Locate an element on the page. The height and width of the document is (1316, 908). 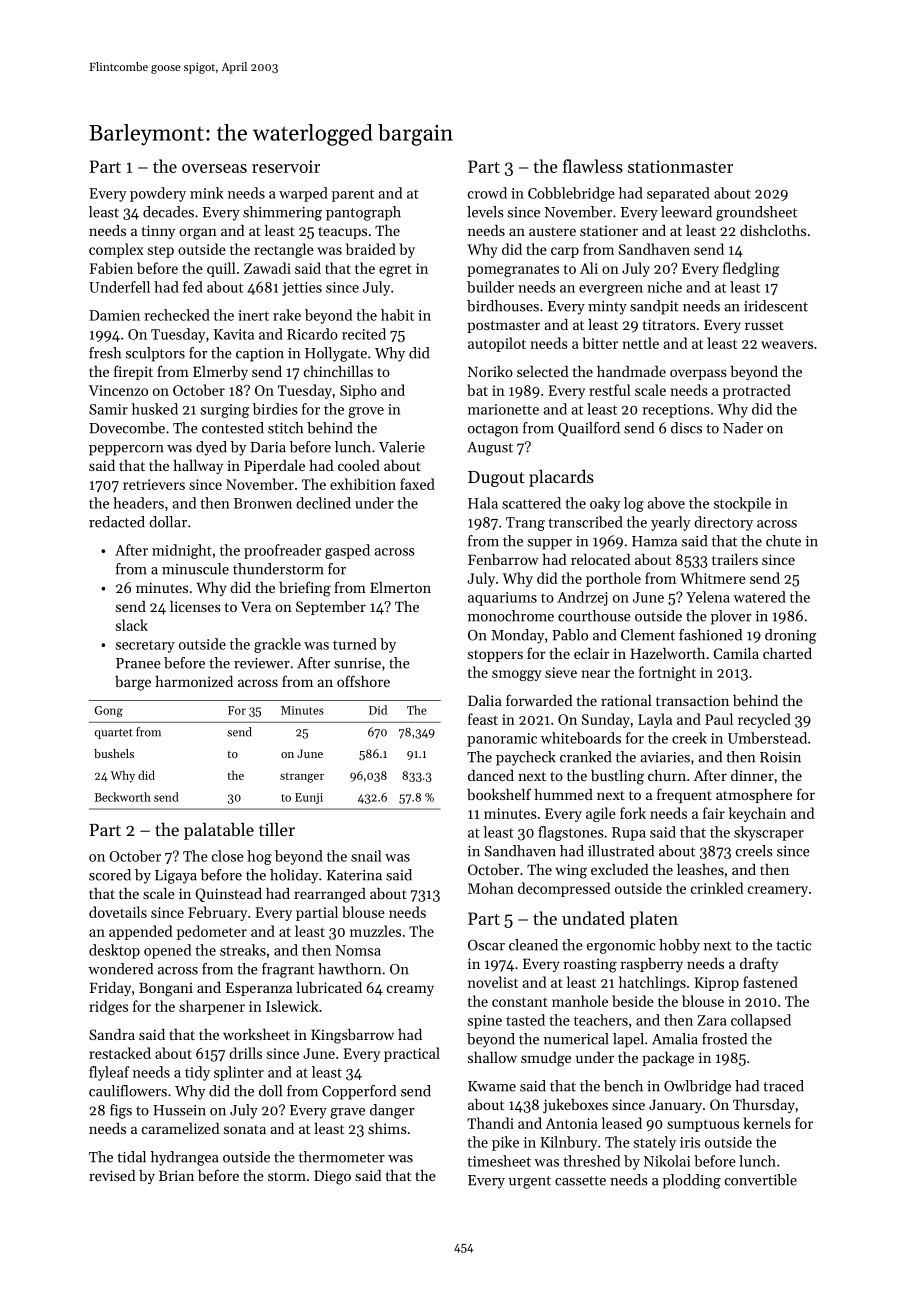
sculptors is located at coordinates (155, 354).
